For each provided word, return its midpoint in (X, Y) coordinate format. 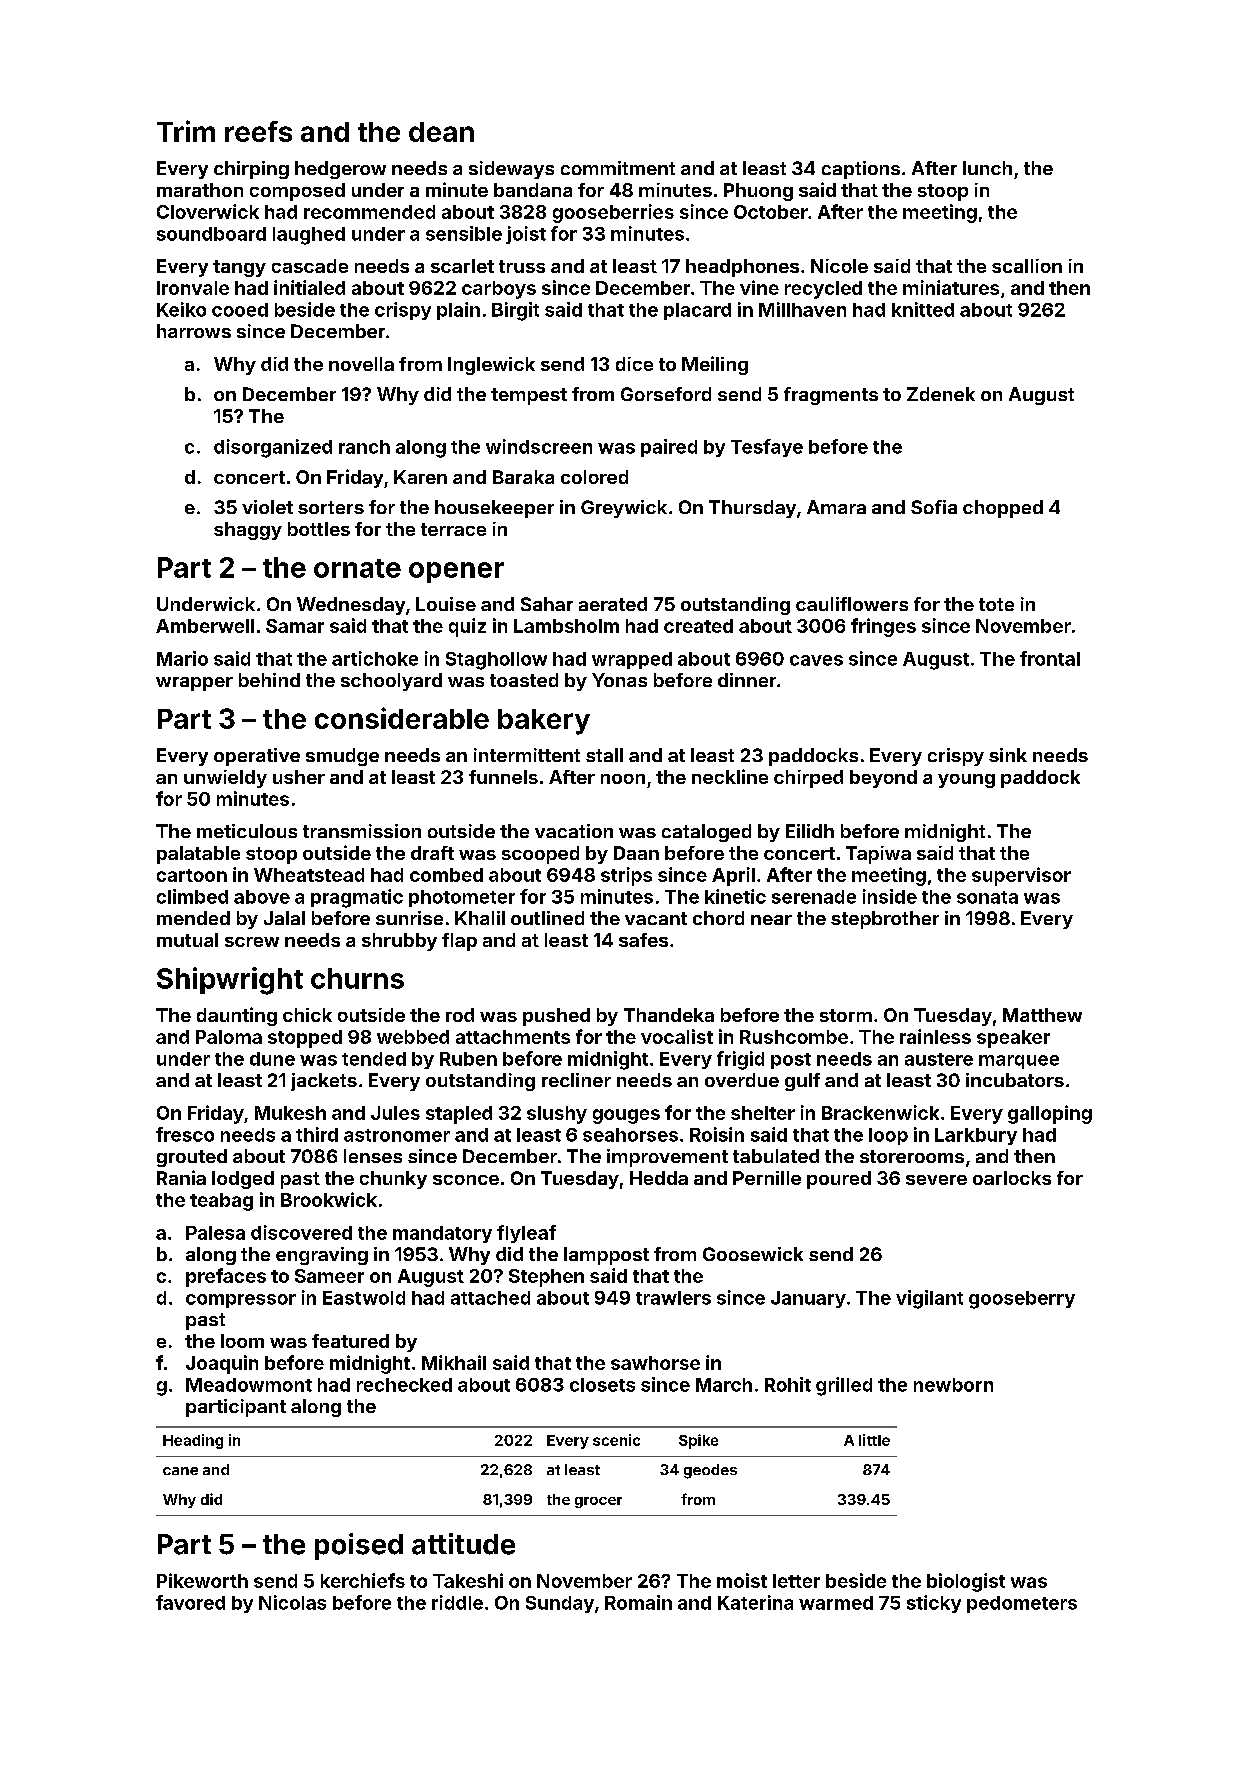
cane (180, 1471)
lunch (987, 168)
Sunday (560, 1604)
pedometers (1022, 1604)
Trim (186, 131)
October (771, 212)
